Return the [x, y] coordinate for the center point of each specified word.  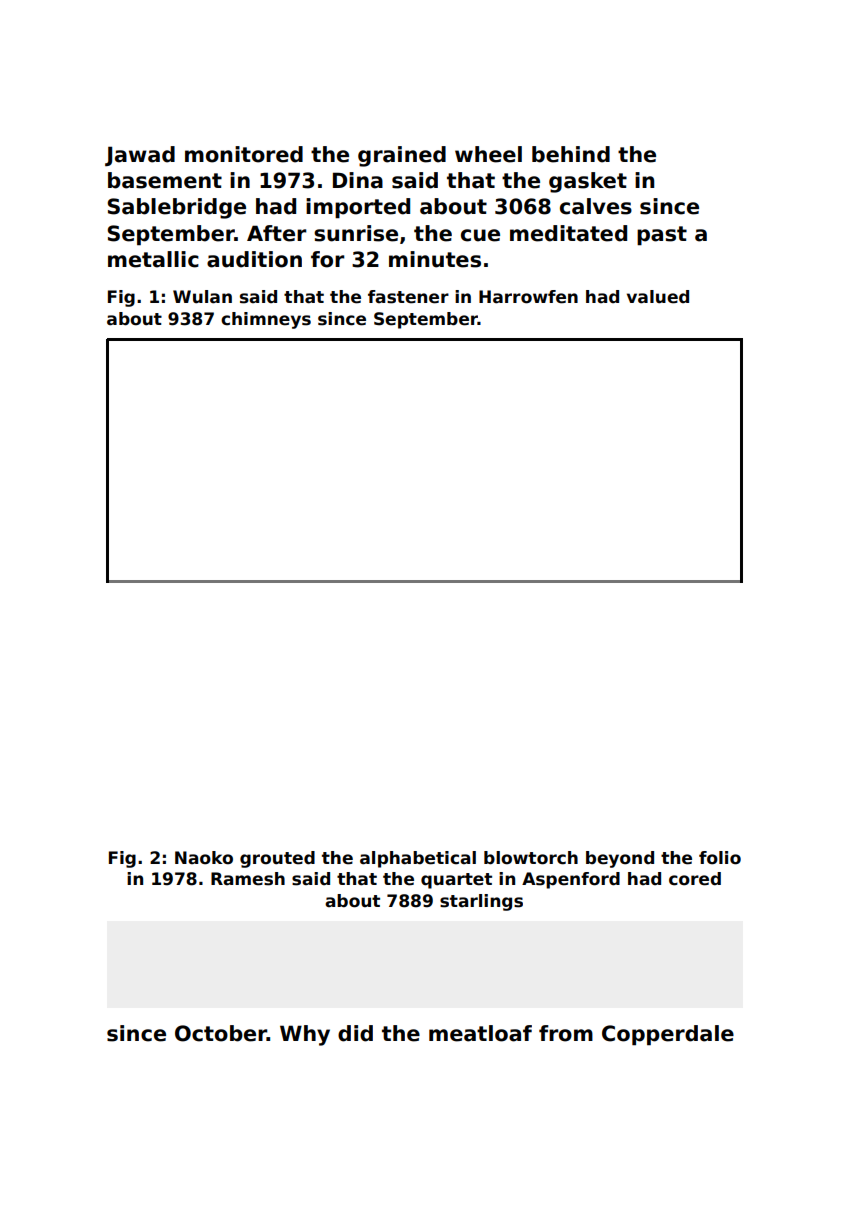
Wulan [202, 297]
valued [658, 297]
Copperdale [668, 1035]
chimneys [266, 320]
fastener [408, 297]
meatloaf [480, 1033]
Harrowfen [528, 297]
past [662, 236]
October [221, 1033]
